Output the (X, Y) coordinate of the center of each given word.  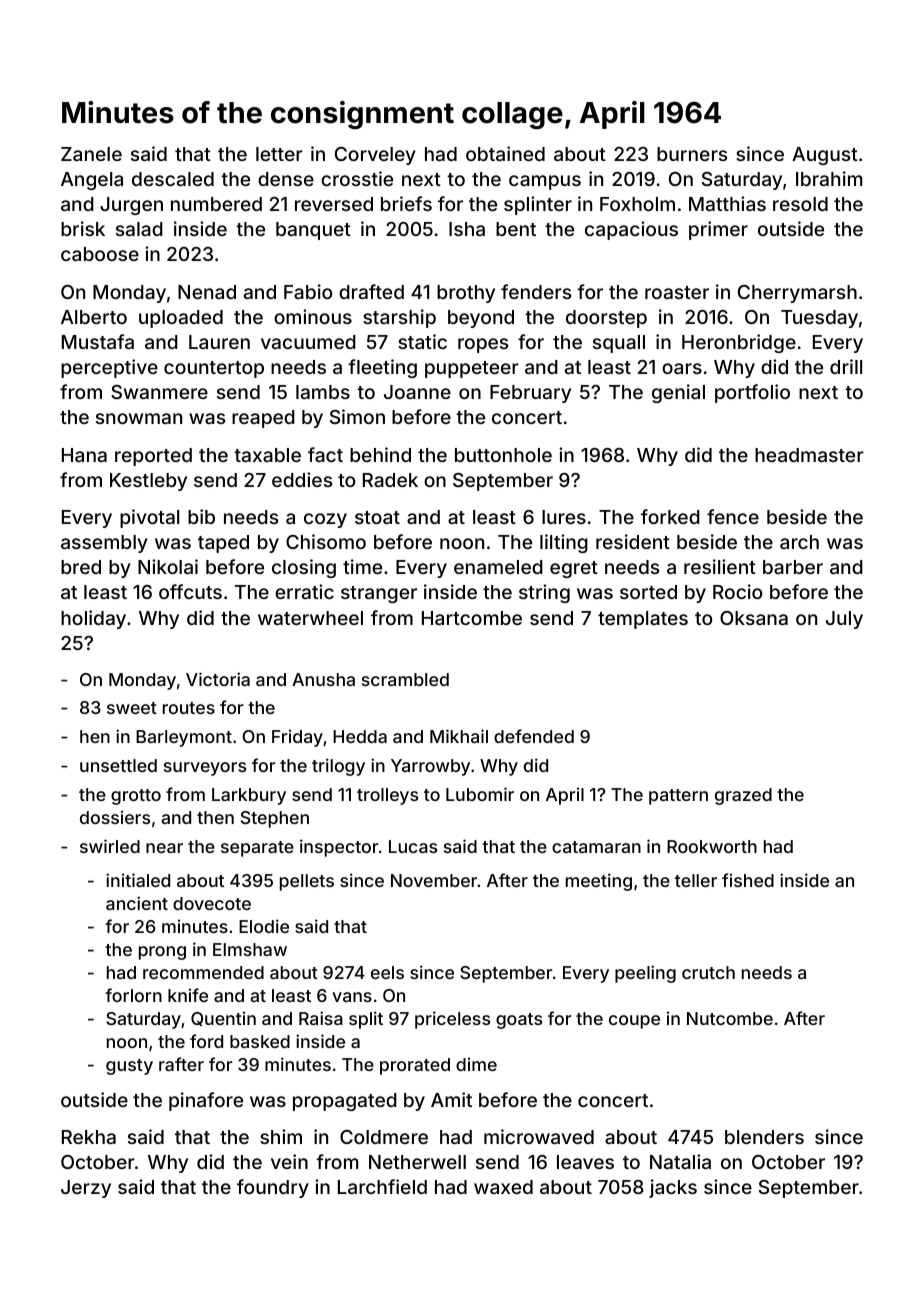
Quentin (223, 1018)
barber (793, 567)
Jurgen (131, 206)
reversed (334, 204)
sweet (132, 708)
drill (846, 366)
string (544, 593)
